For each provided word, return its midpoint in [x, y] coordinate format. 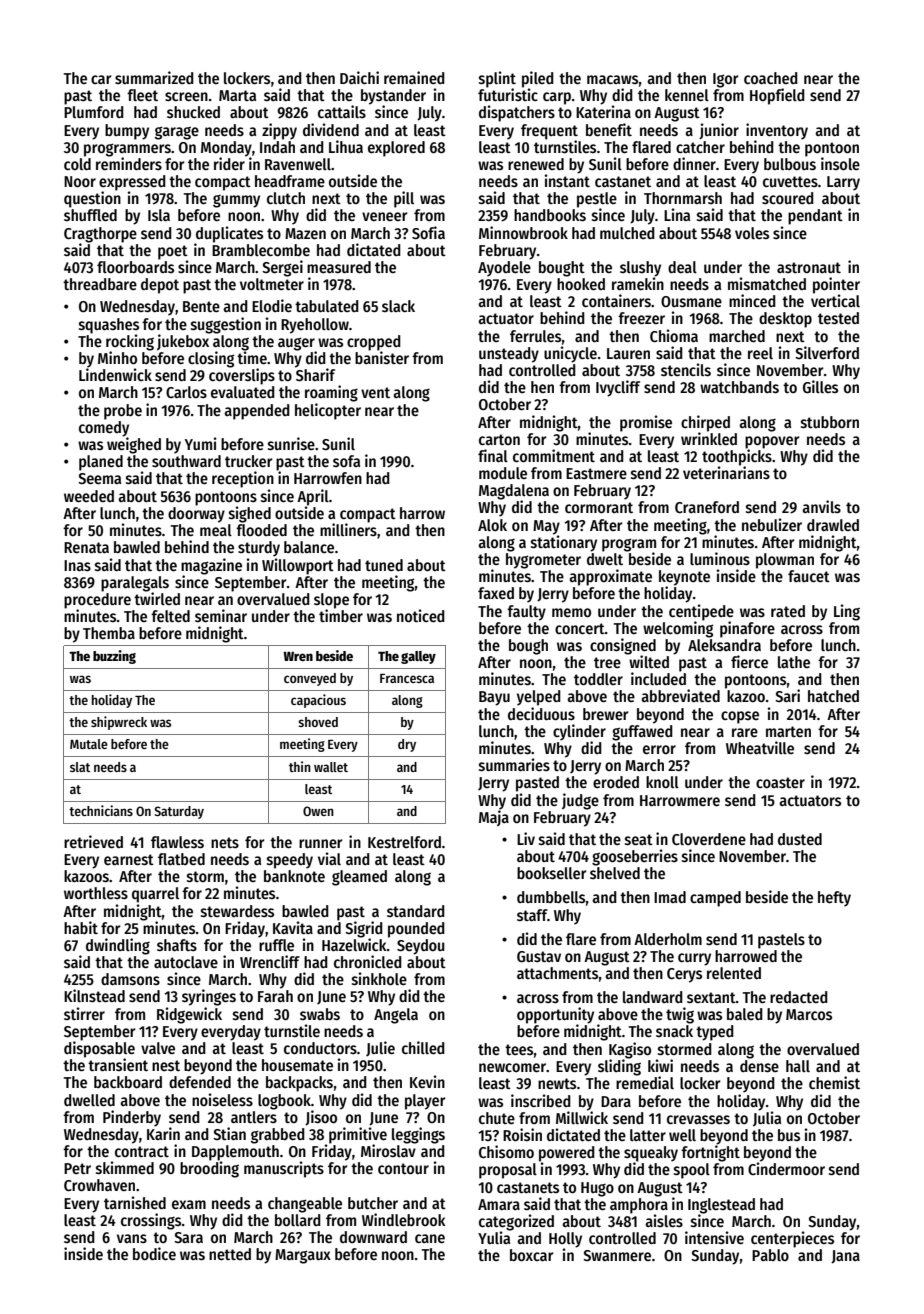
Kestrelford [404, 842]
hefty [834, 899]
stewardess [237, 911]
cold [77, 164]
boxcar [531, 1255]
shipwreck [119, 723]
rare [745, 732]
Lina [677, 214]
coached [771, 78]
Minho [117, 357]
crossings [151, 1221]
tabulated [327, 306]
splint [497, 79]
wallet [331, 767]
